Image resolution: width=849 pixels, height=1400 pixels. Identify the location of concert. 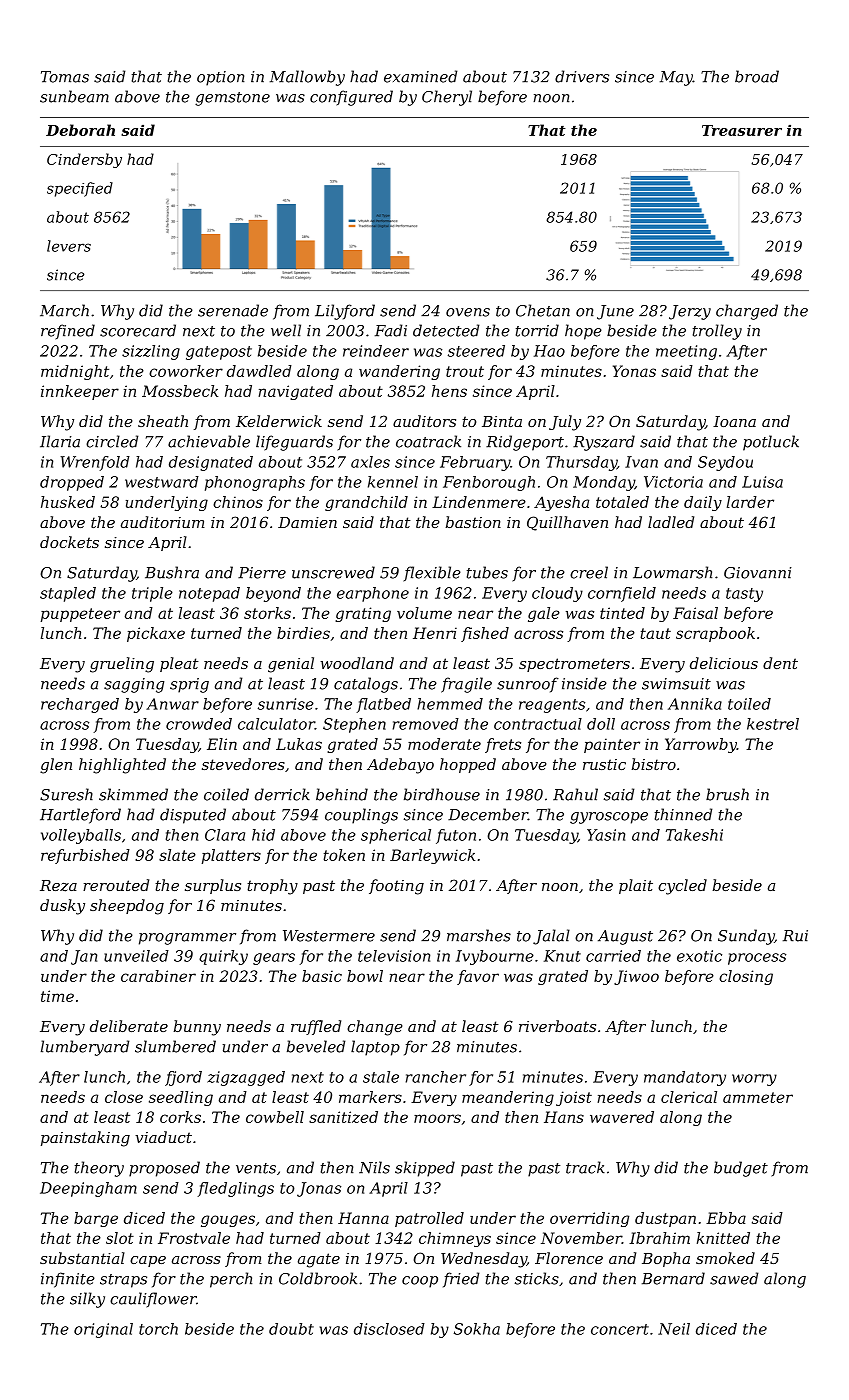
(620, 1329).
